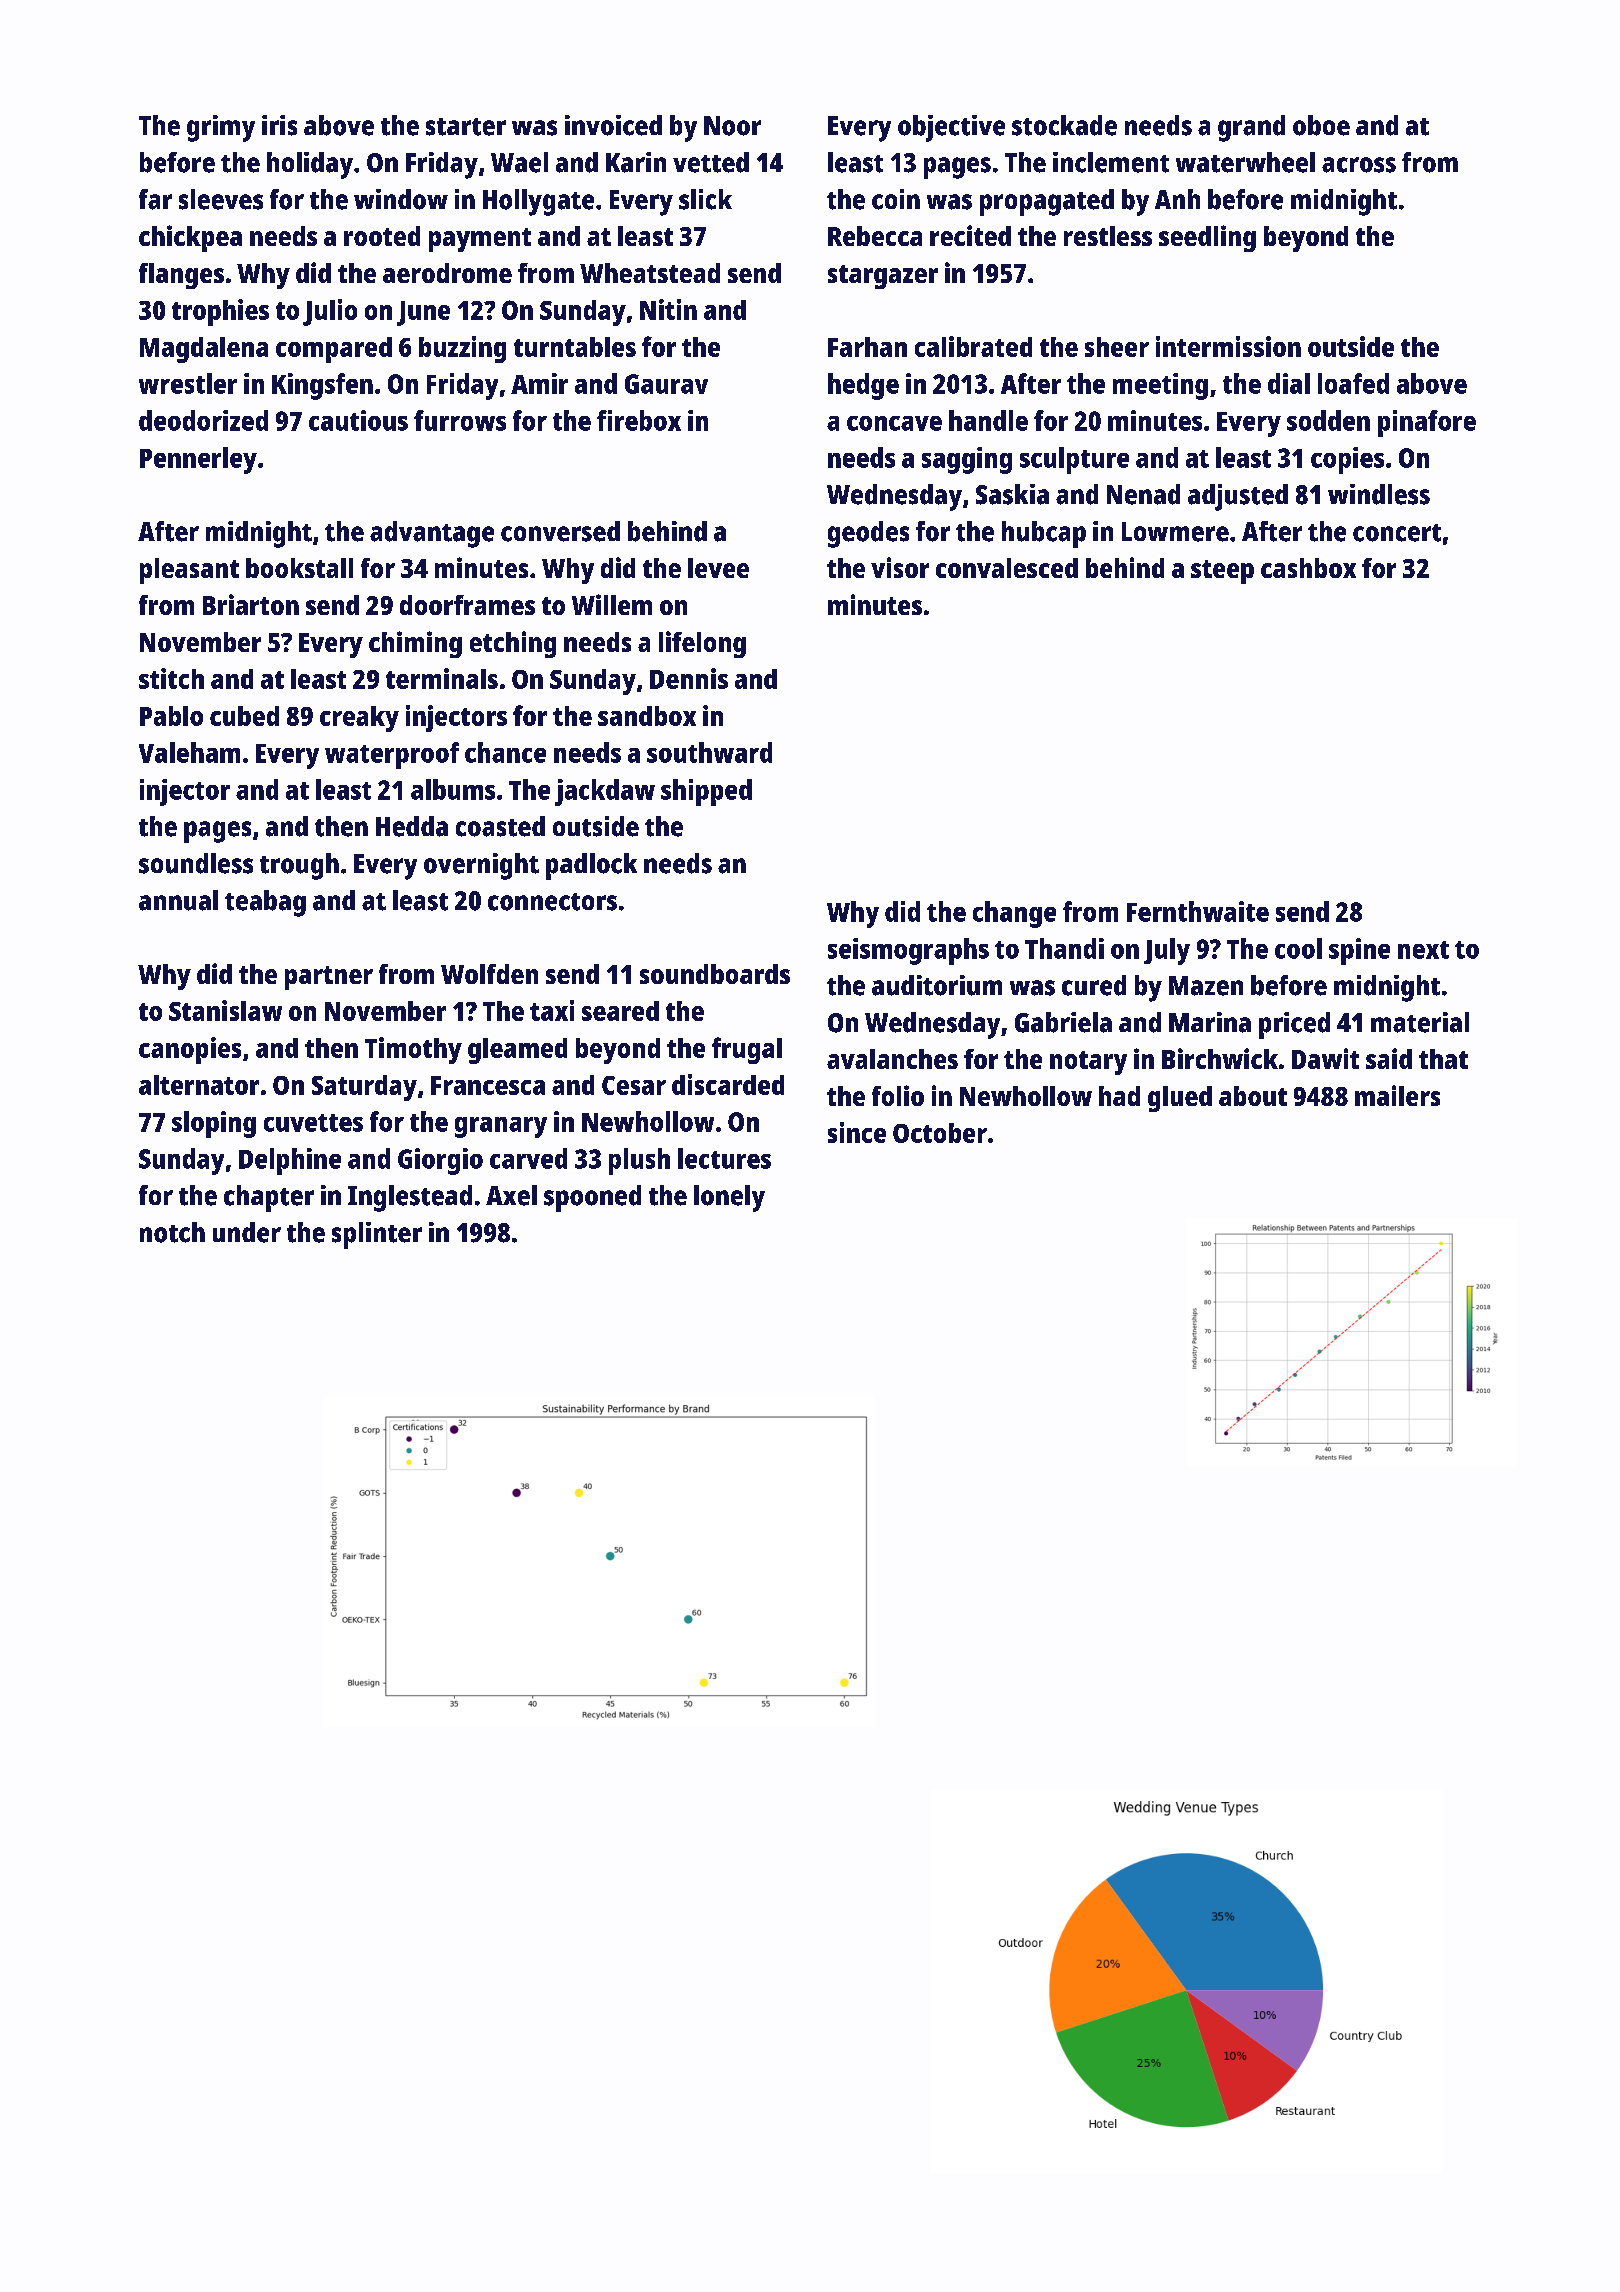  I want to click on concert, so click(1397, 533).
